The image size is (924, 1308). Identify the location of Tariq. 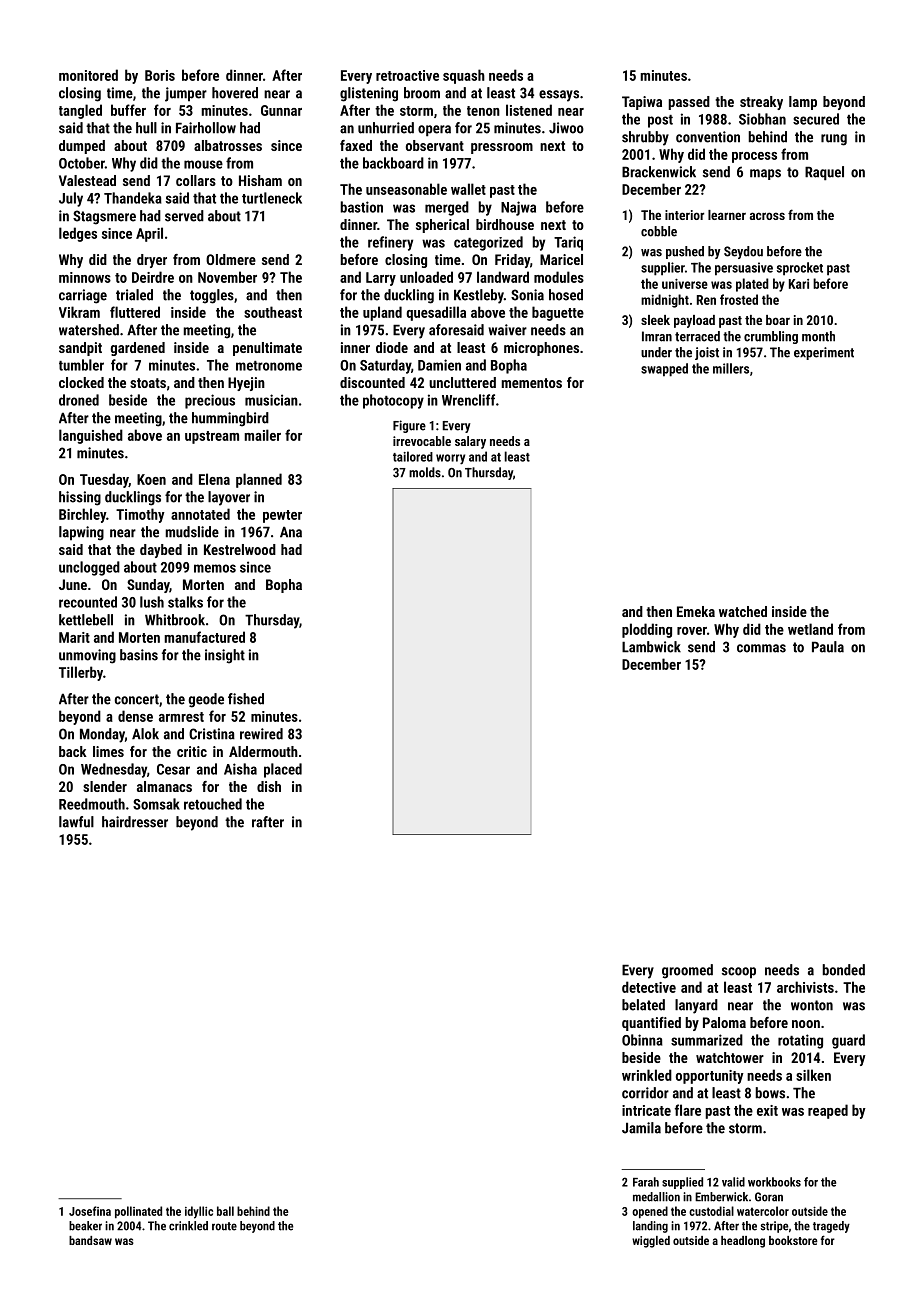
(568, 243).
